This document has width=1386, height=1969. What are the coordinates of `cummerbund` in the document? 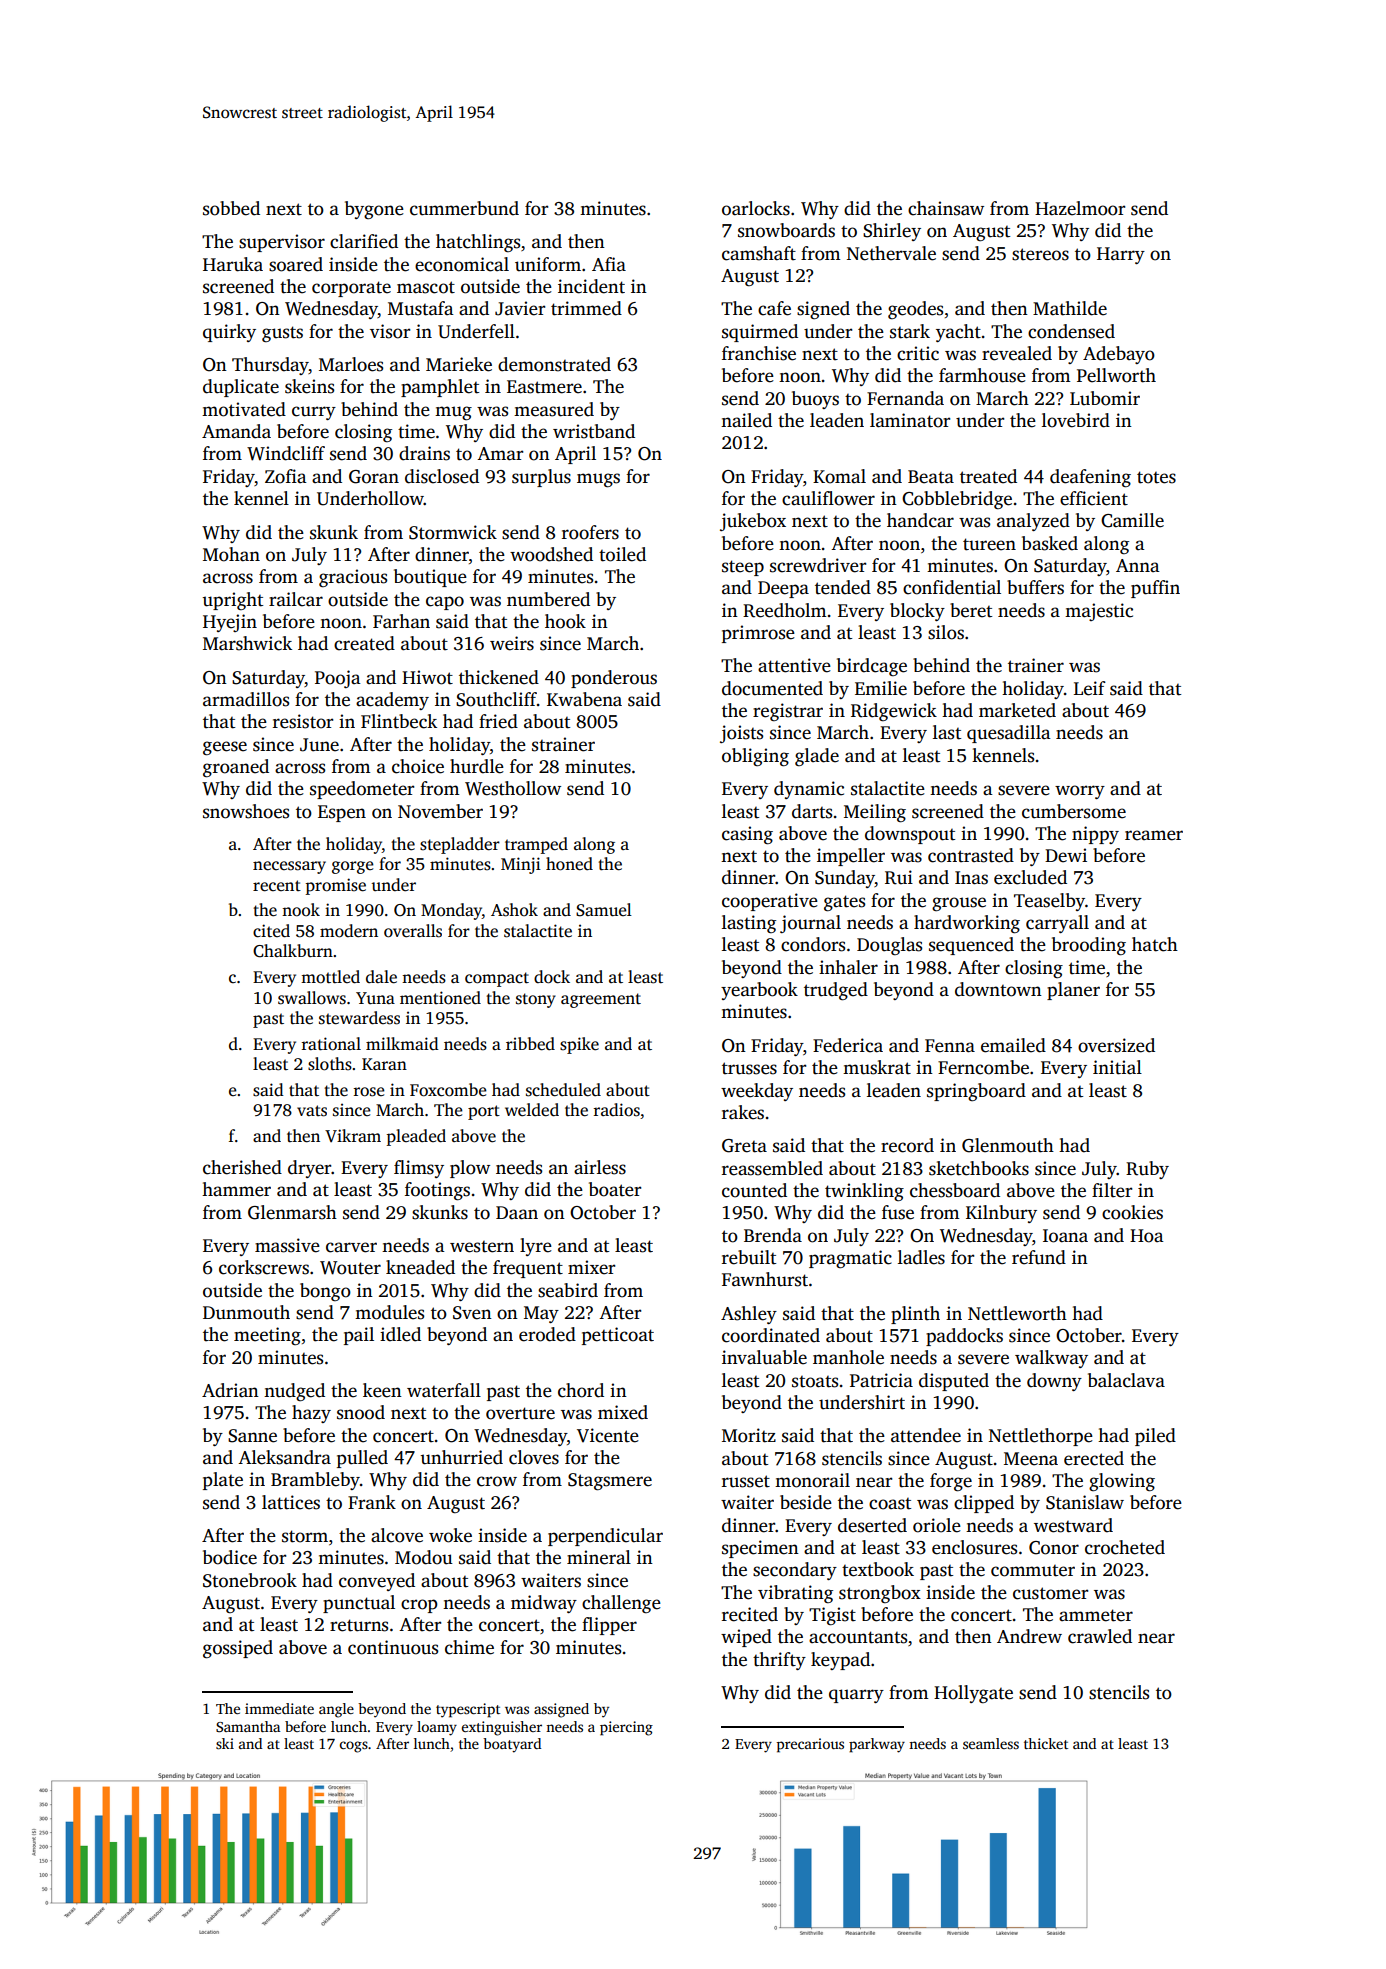 It's located at (464, 208).
